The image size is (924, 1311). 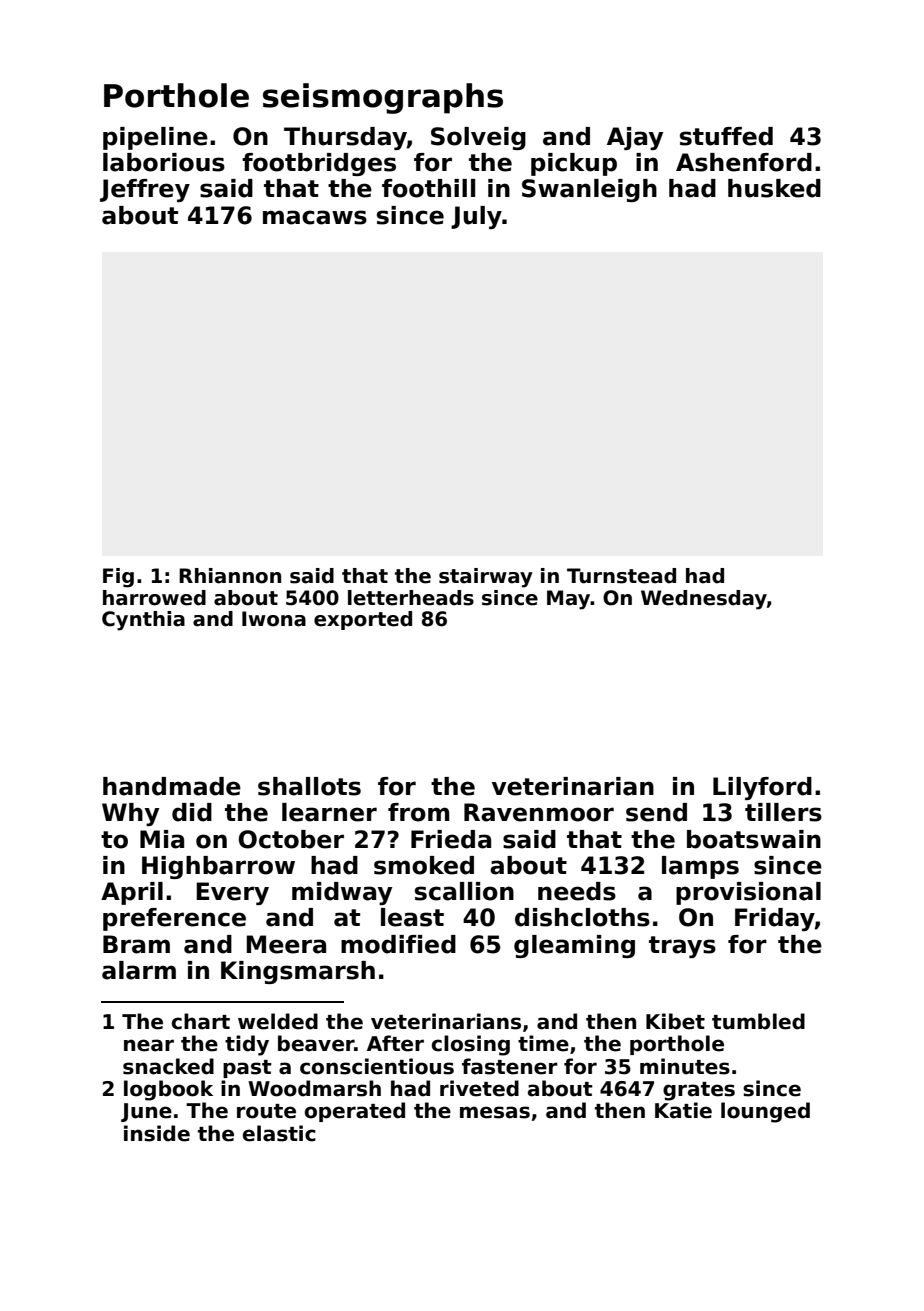 I want to click on macaws, so click(x=315, y=217).
